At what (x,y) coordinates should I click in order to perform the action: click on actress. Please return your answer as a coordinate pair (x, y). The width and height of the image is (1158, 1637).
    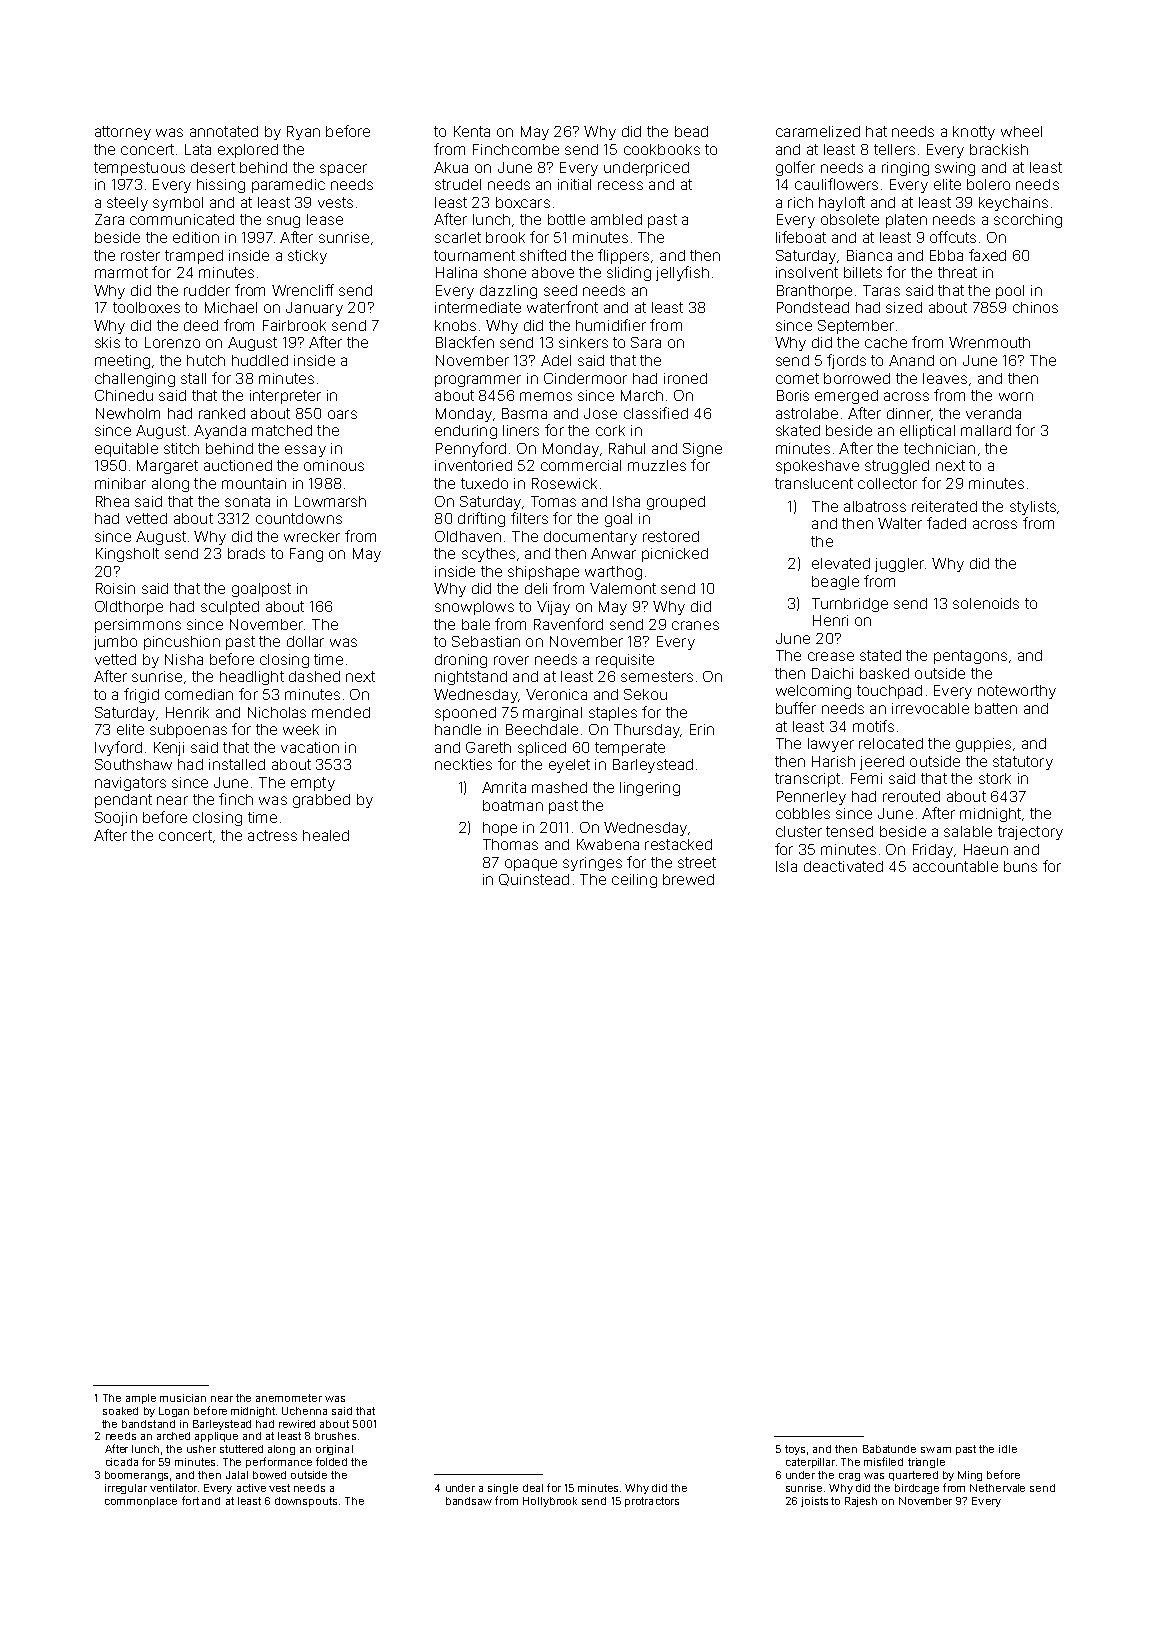
    Looking at the image, I should click on (272, 835).
